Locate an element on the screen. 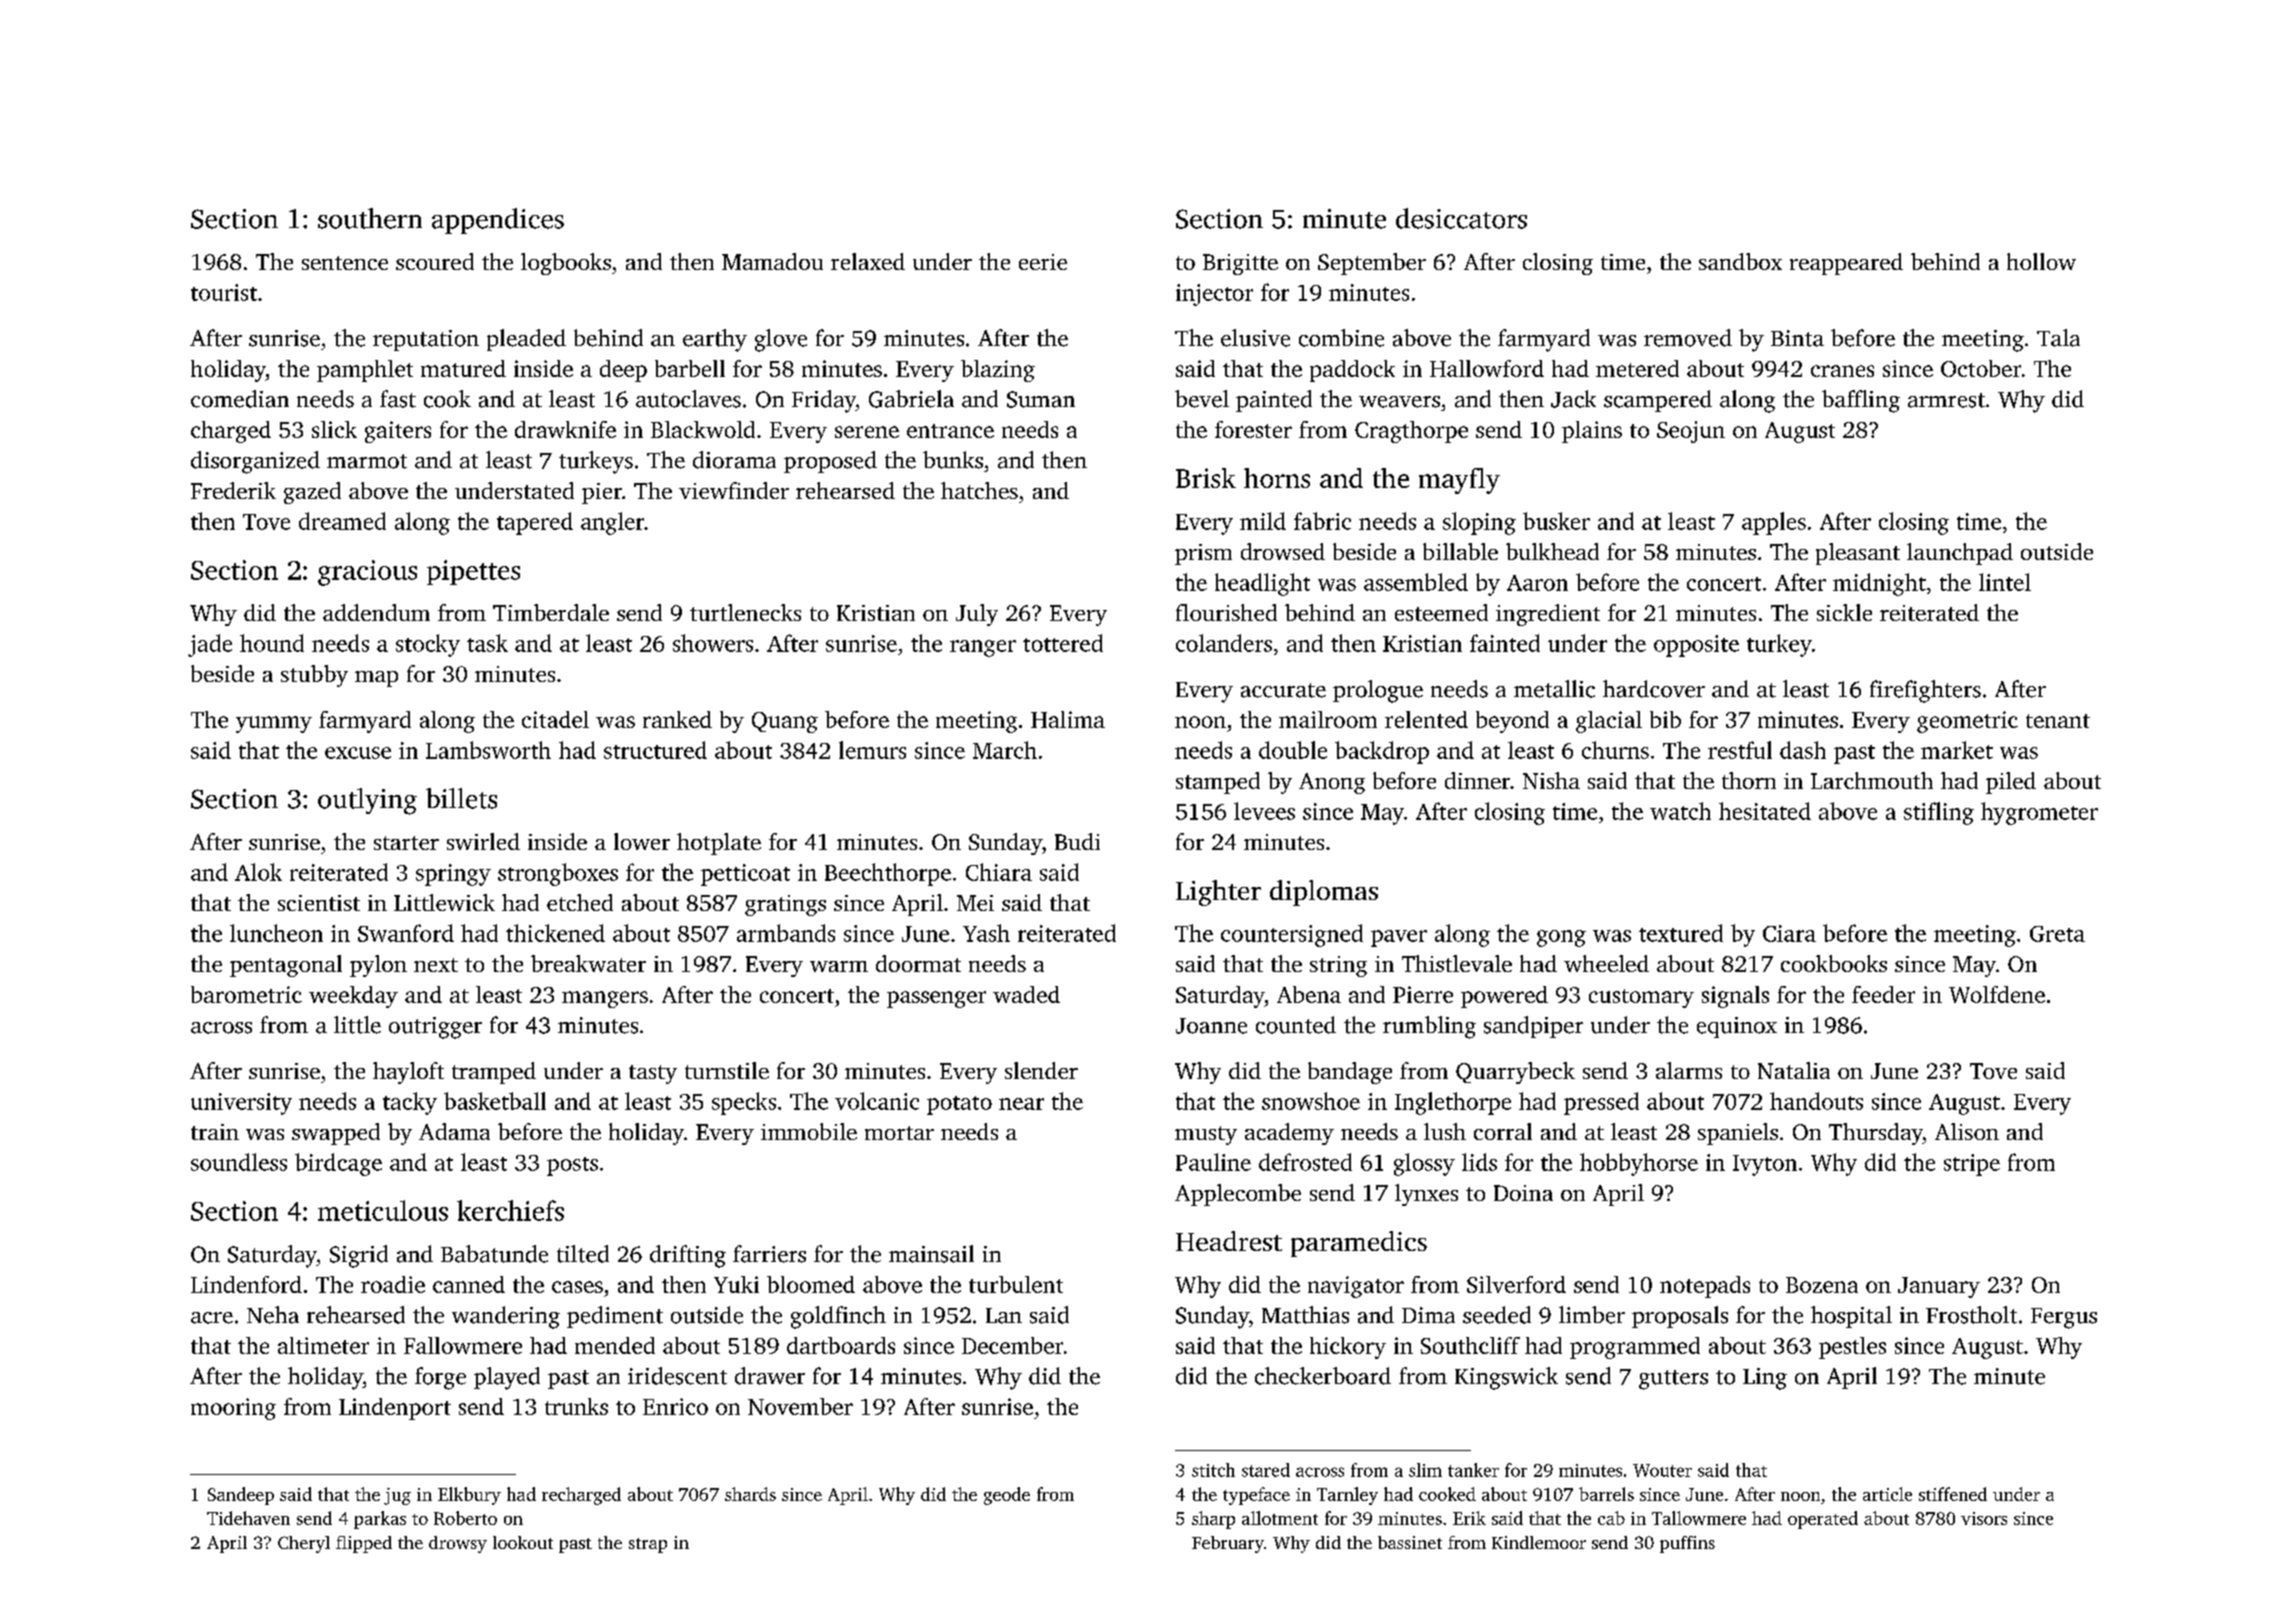 Image resolution: width=2292 pixels, height=1620 pixels. Gabriela is located at coordinates (911, 399).
